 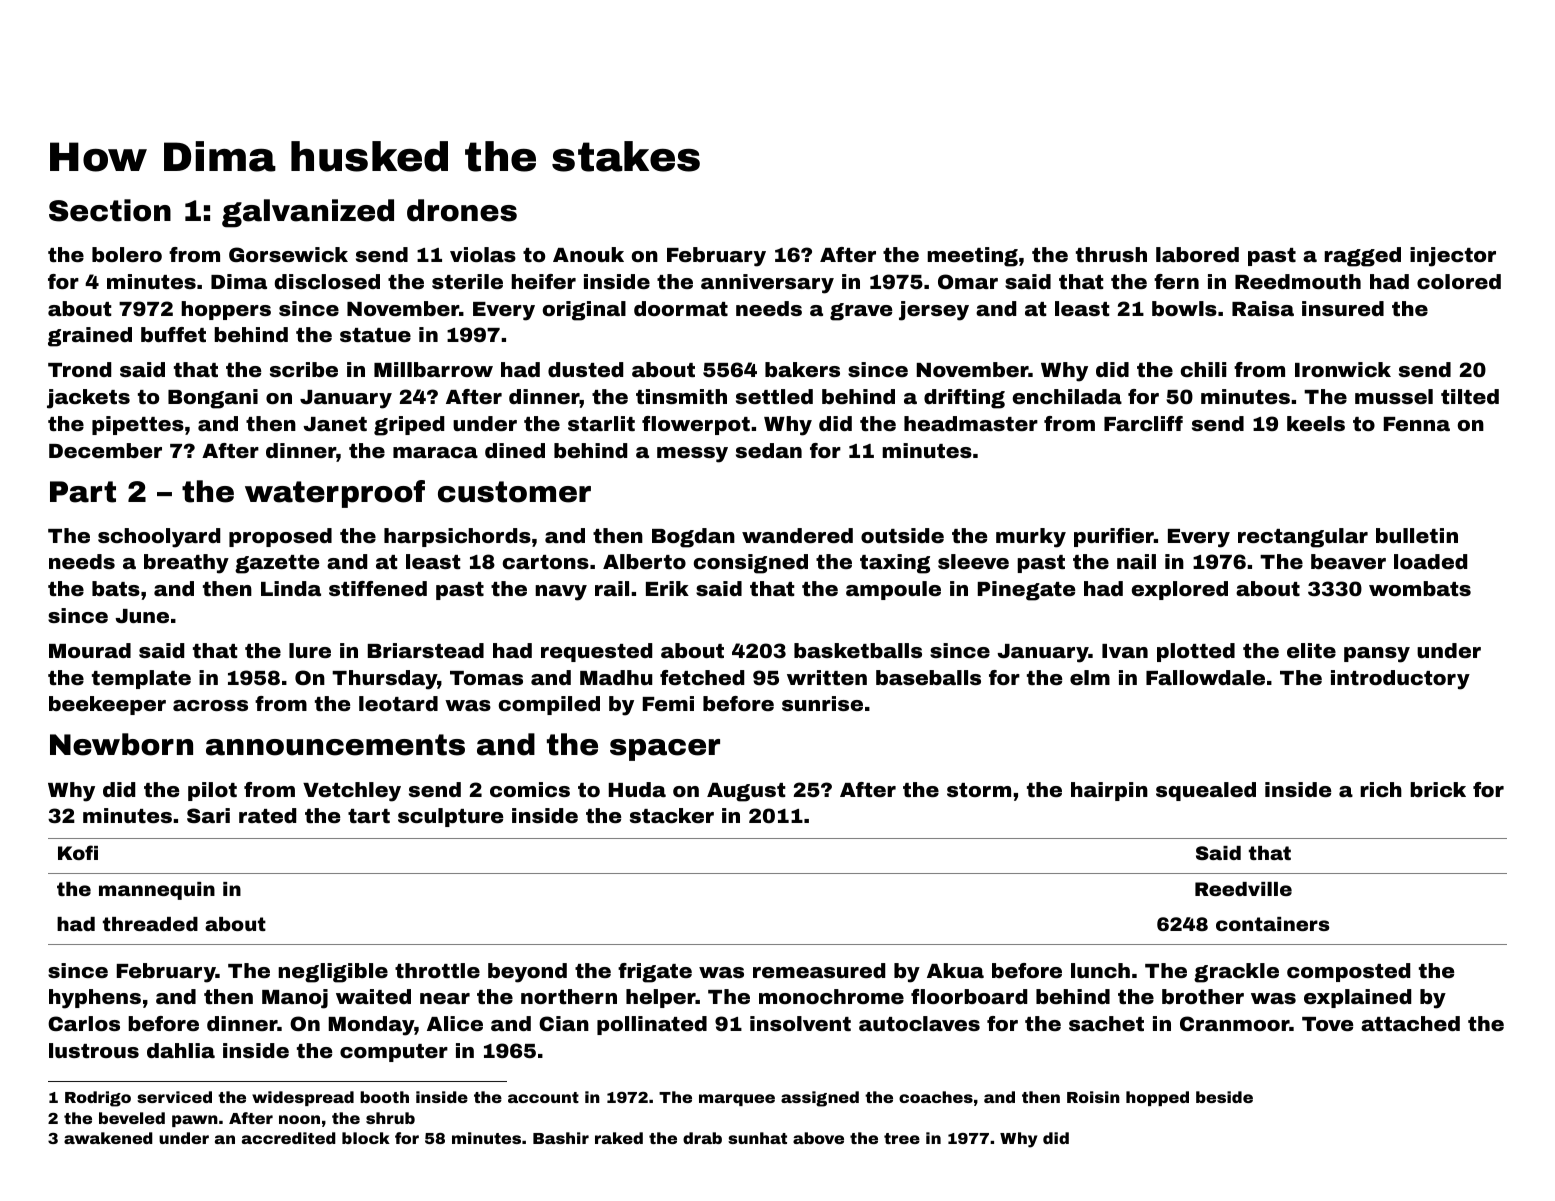 What do you see at coordinates (969, 996) in the screenshot?
I see `floorboard` at bounding box center [969, 996].
